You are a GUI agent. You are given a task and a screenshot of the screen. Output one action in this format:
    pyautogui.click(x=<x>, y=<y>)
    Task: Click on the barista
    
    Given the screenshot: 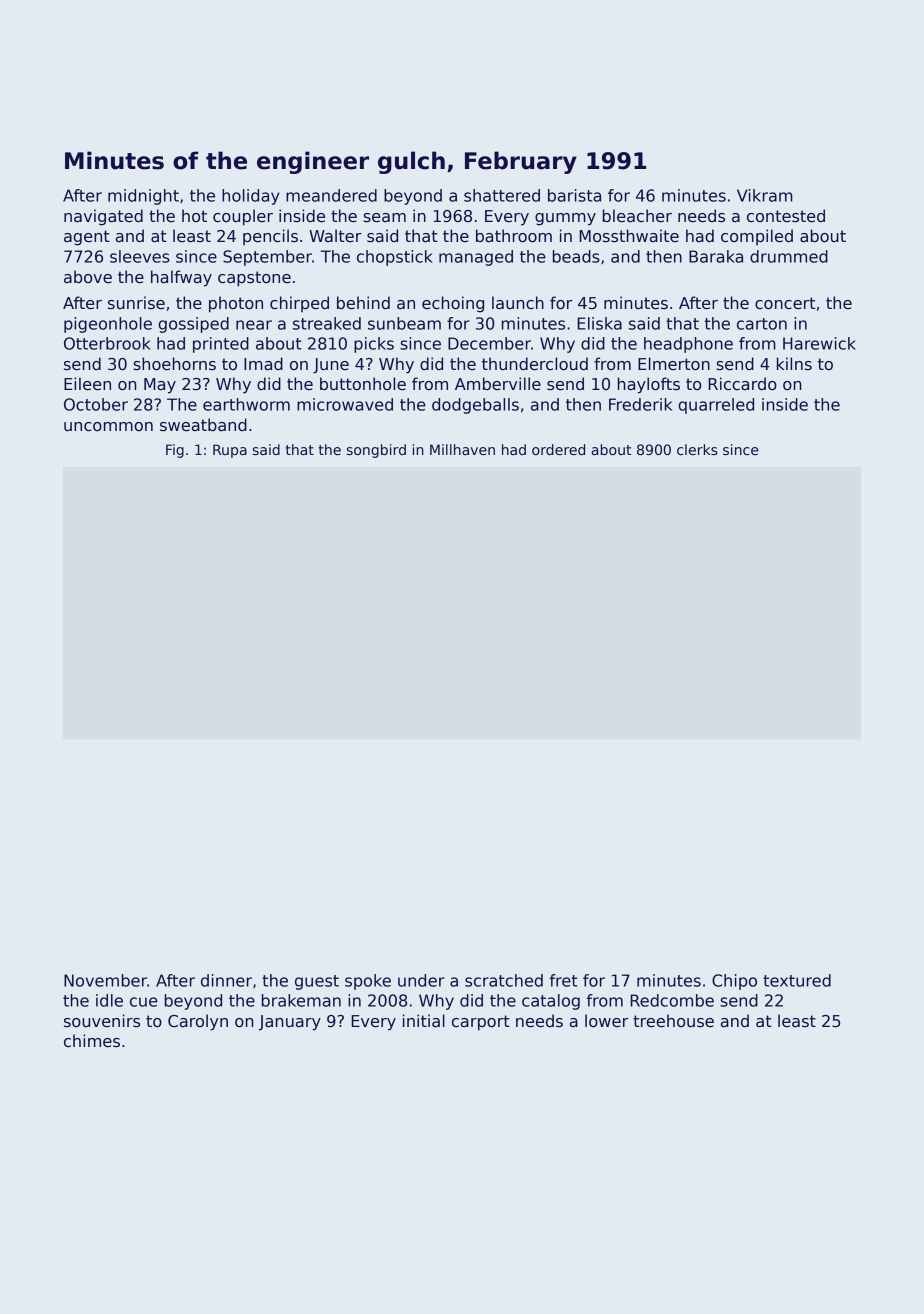 What is the action you would take?
    pyautogui.click(x=574, y=195)
